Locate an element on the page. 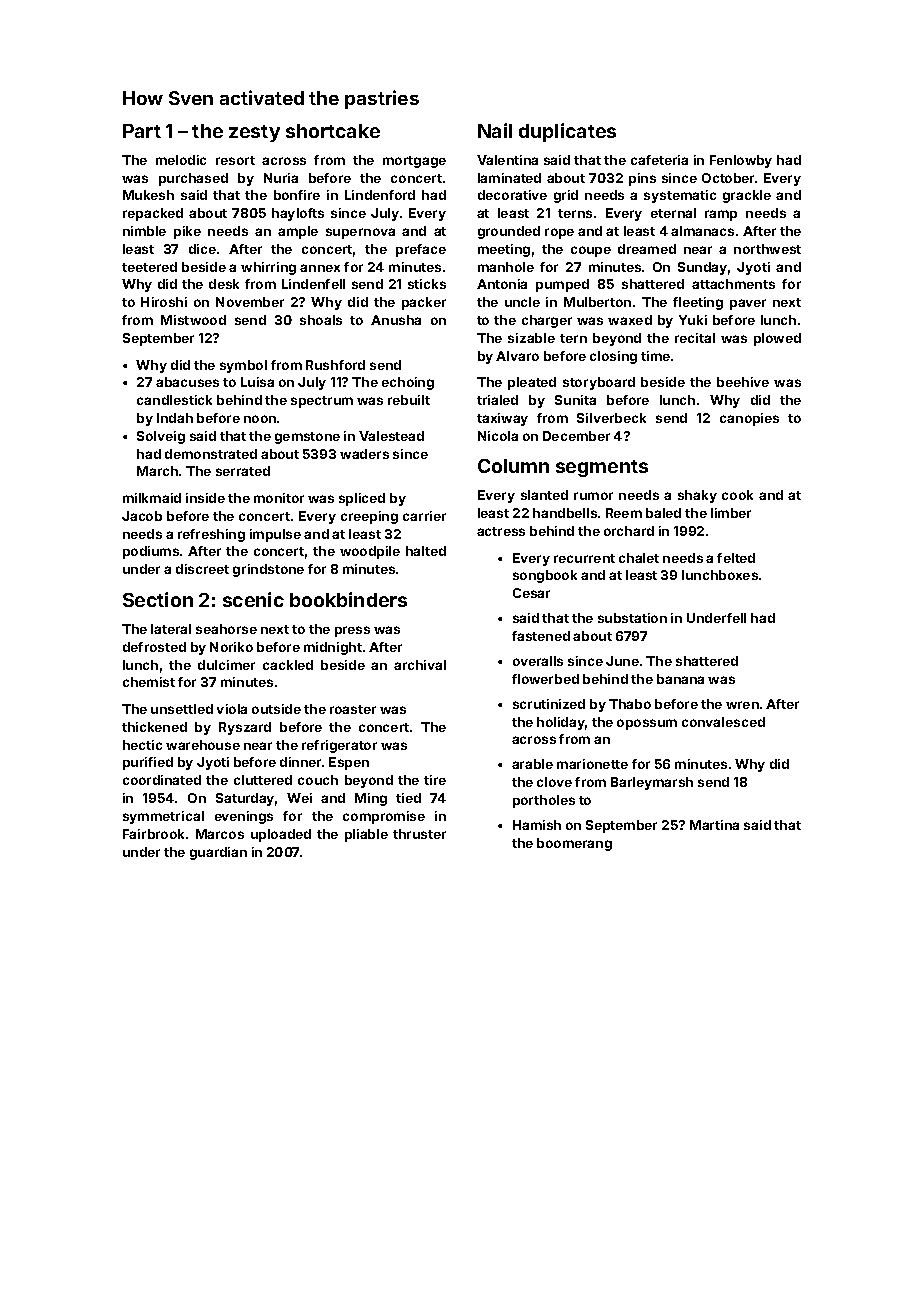  northwest is located at coordinates (767, 249).
